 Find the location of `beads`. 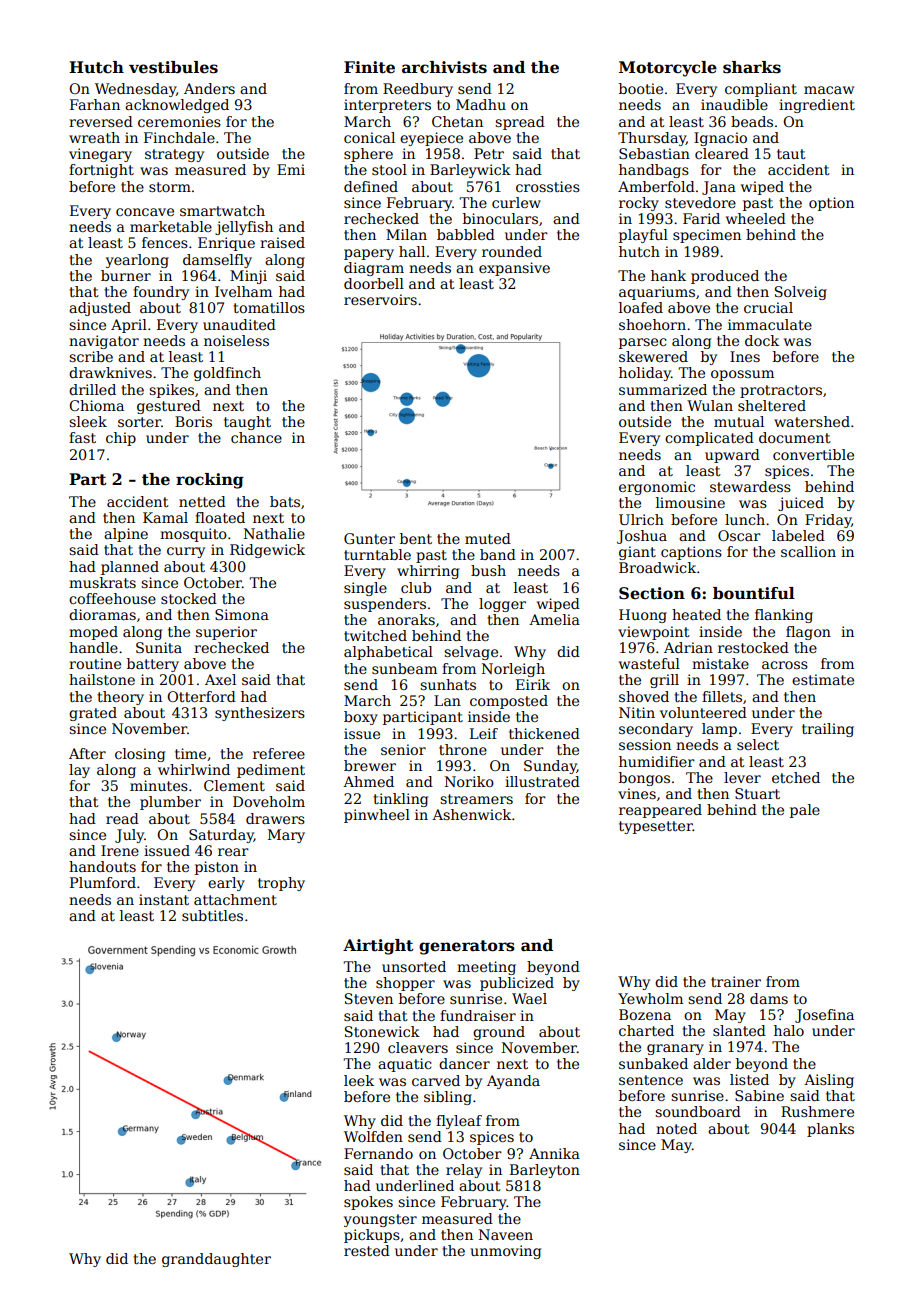

beads is located at coordinates (752, 121).
